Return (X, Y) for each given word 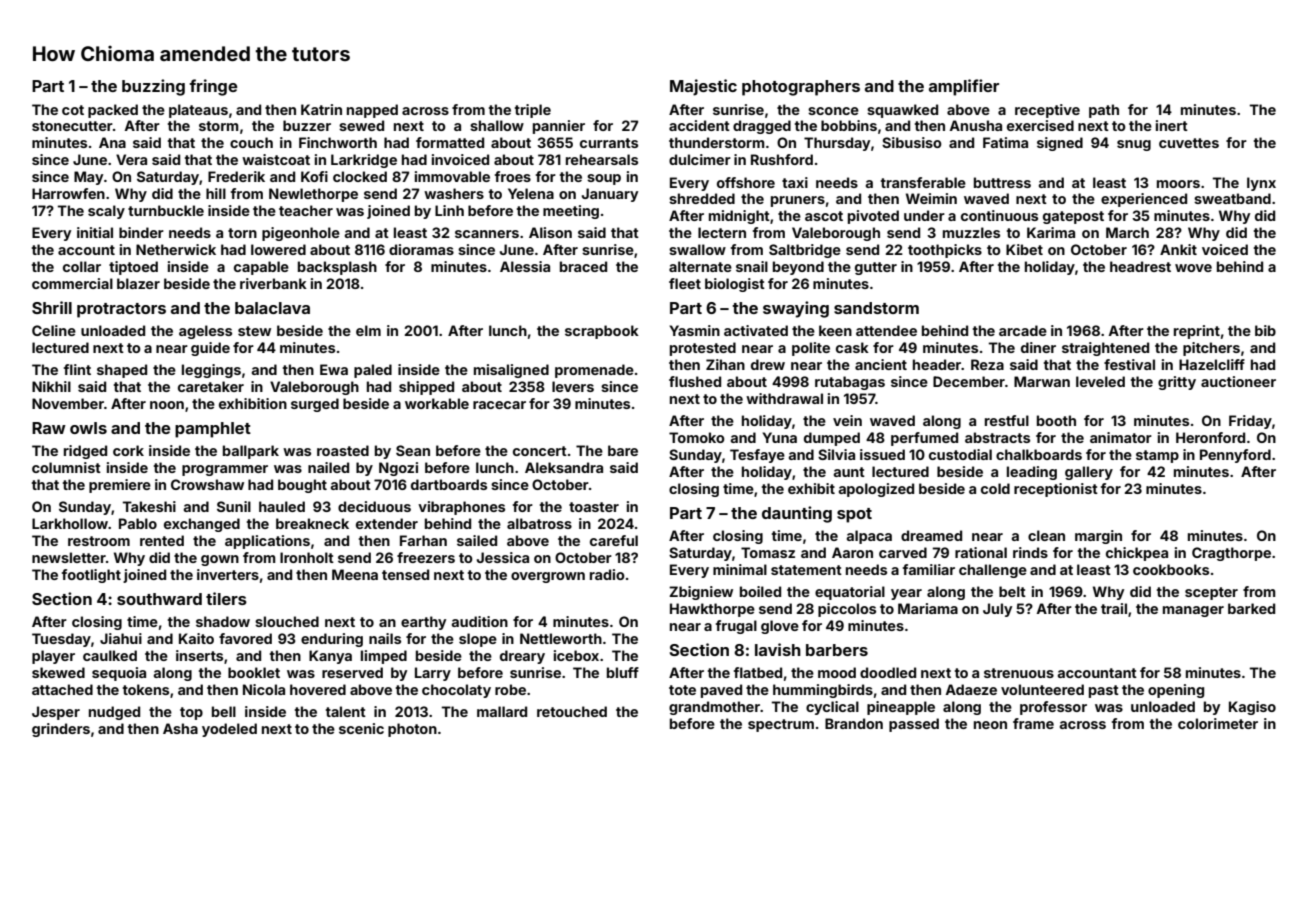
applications (267, 542)
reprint (1197, 332)
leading (1032, 473)
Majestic (703, 87)
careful (614, 540)
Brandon (854, 723)
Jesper (56, 713)
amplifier (964, 87)
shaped (122, 371)
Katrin (321, 109)
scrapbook (602, 332)
